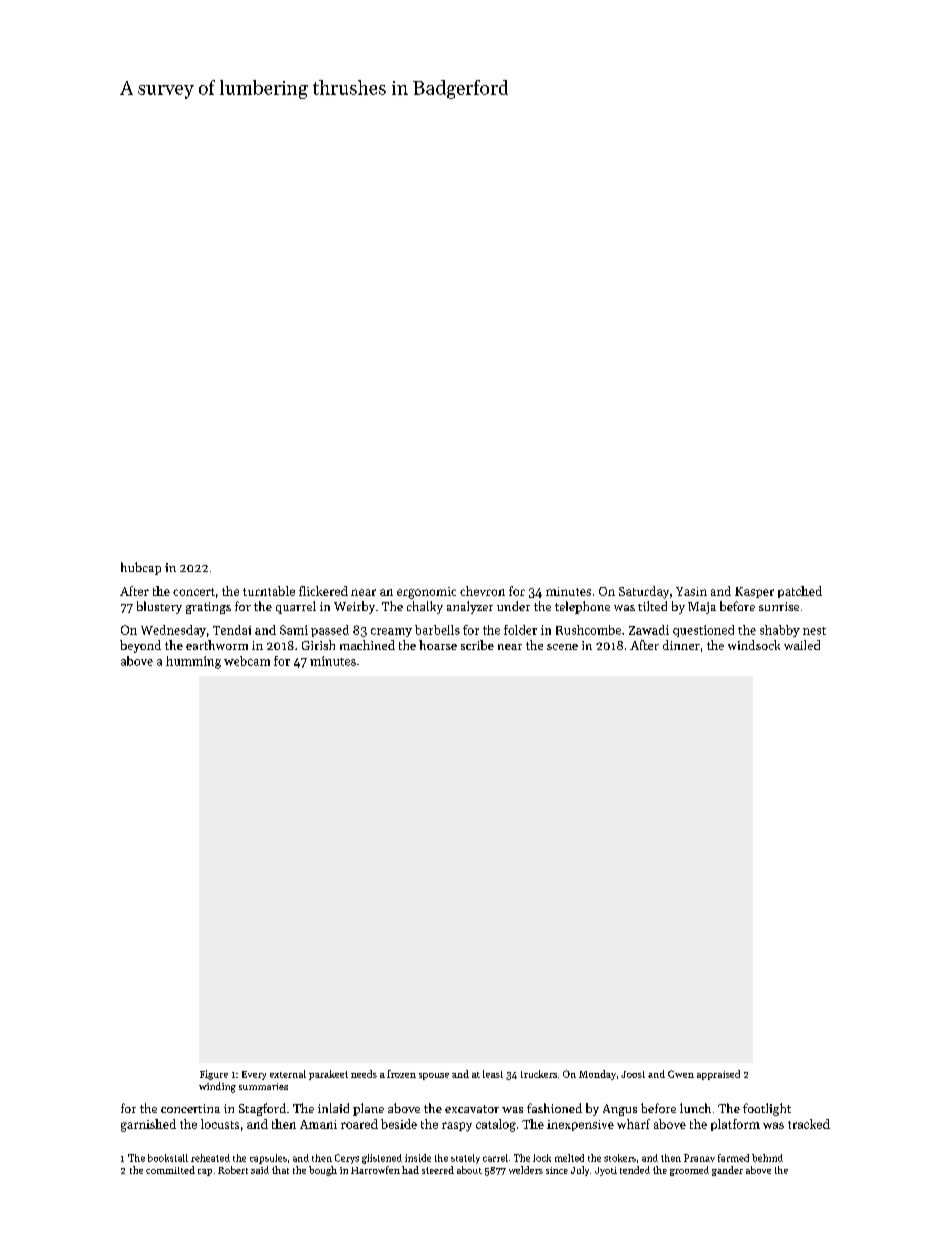 The height and width of the document is (1233, 952). What do you see at coordinates (214, 1075) in the document?
I see `Figure` at bounding box center [214, 1075].
